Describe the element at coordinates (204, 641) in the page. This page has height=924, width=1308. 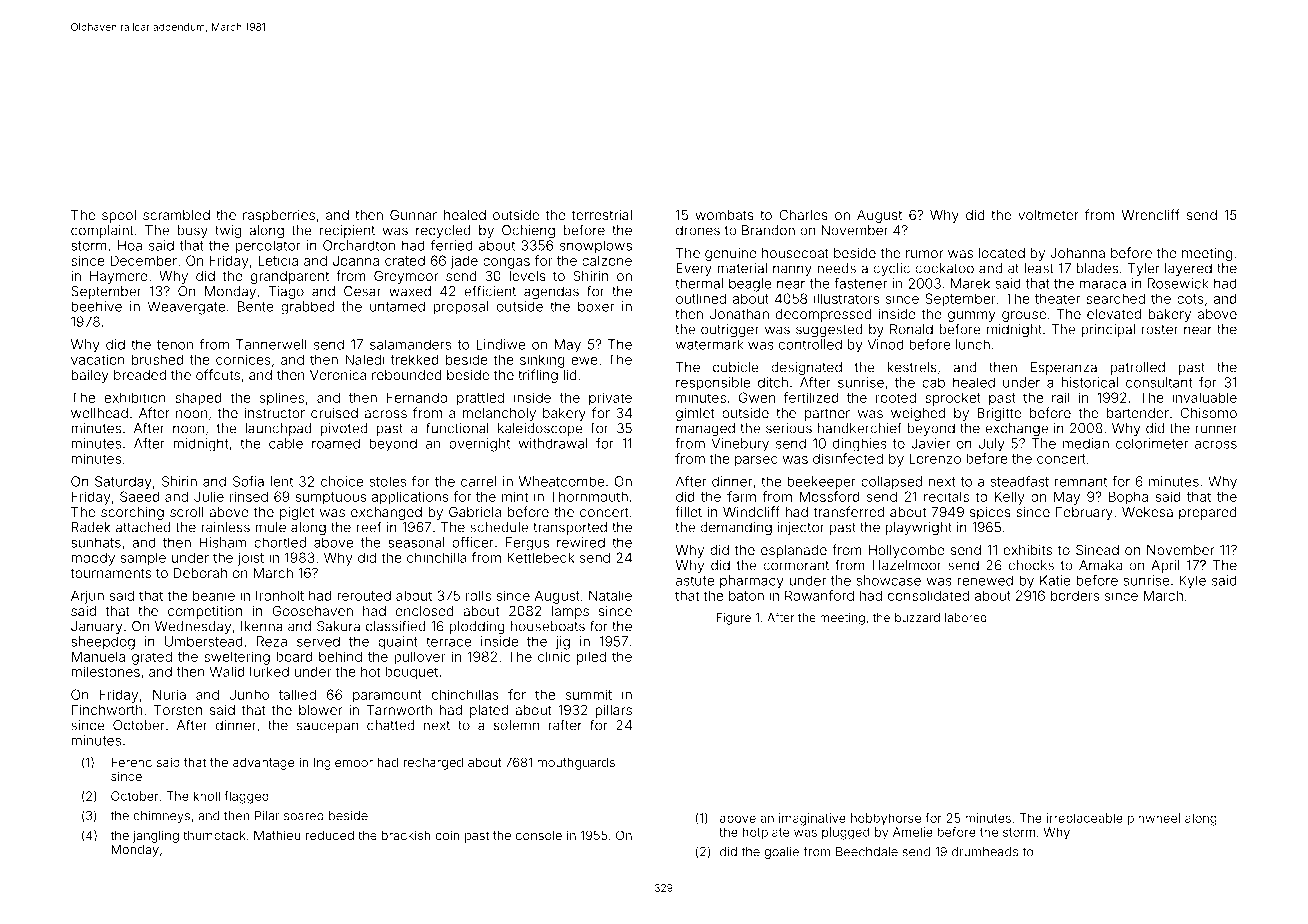
I see `Umberstead` at that location.
